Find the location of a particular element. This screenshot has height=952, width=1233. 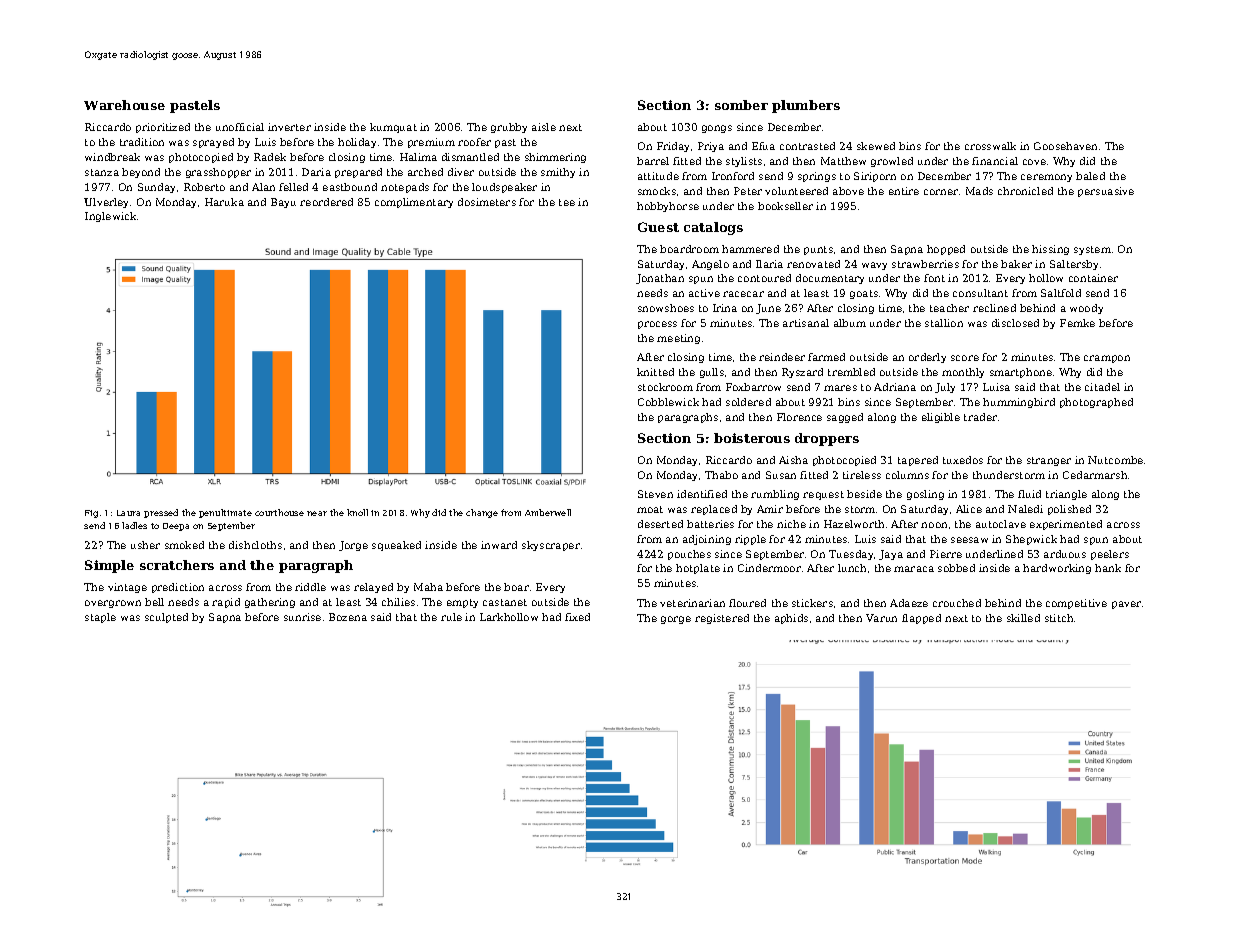

sprayed is located at coordinates (213, 143).
